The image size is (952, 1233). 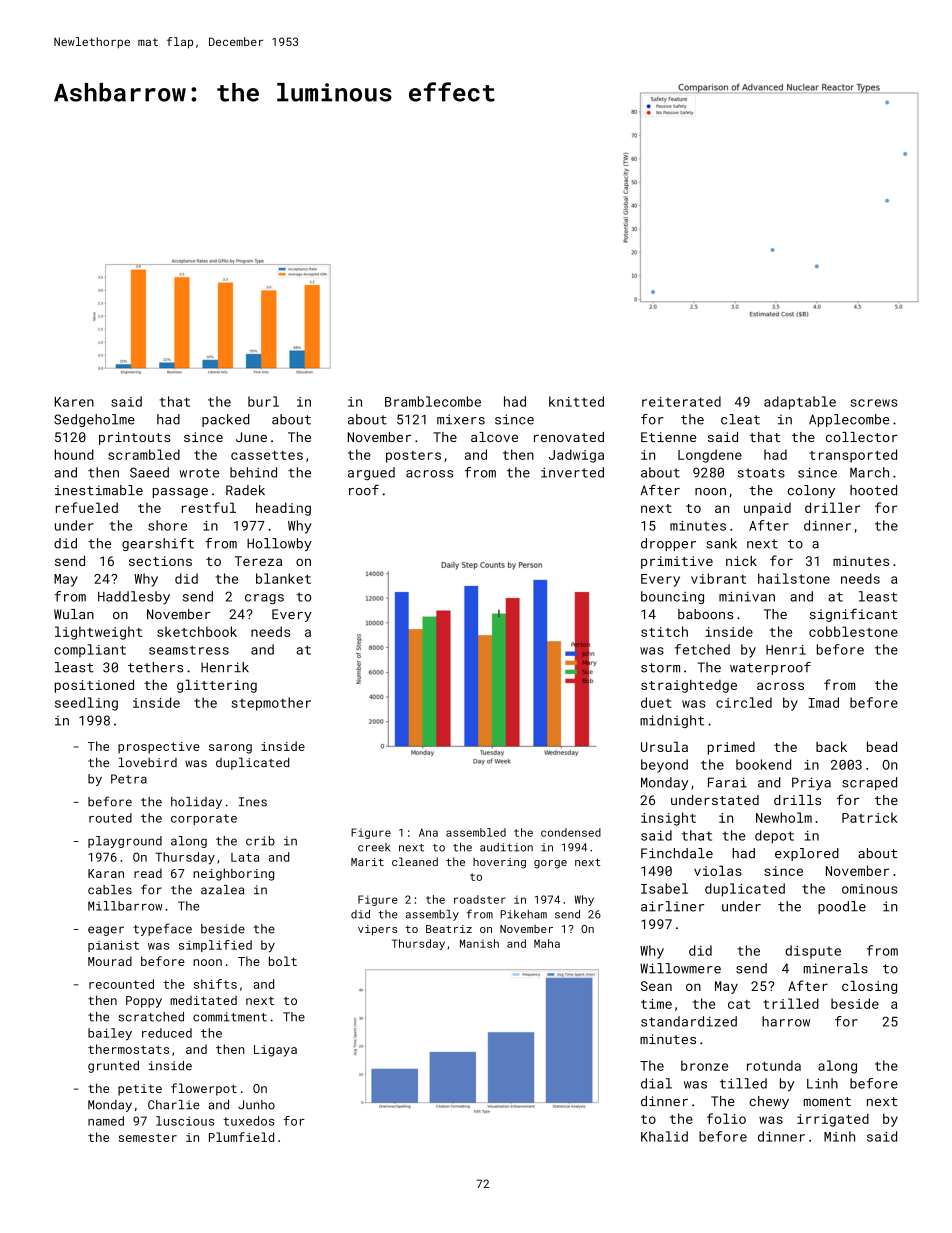 What do you see at coordinates (241, 1137) in the screenshot?
I see `Plumfield` at bounding box center [241, 1137].
